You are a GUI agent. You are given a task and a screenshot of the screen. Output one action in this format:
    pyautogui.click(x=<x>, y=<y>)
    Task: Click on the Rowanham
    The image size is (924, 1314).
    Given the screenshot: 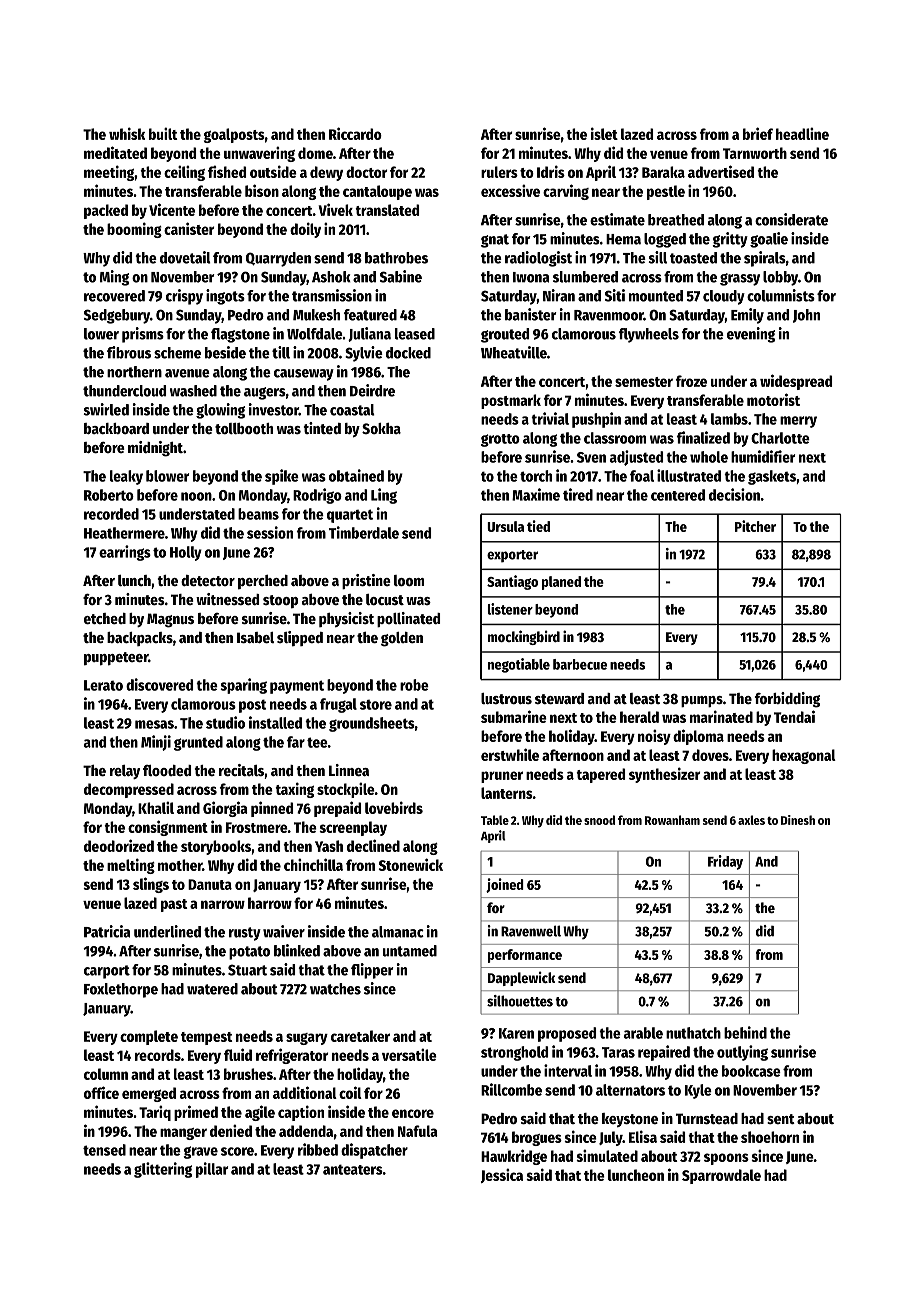 What is the action you would take?
    pyautogui.click(x=672, y=820)
